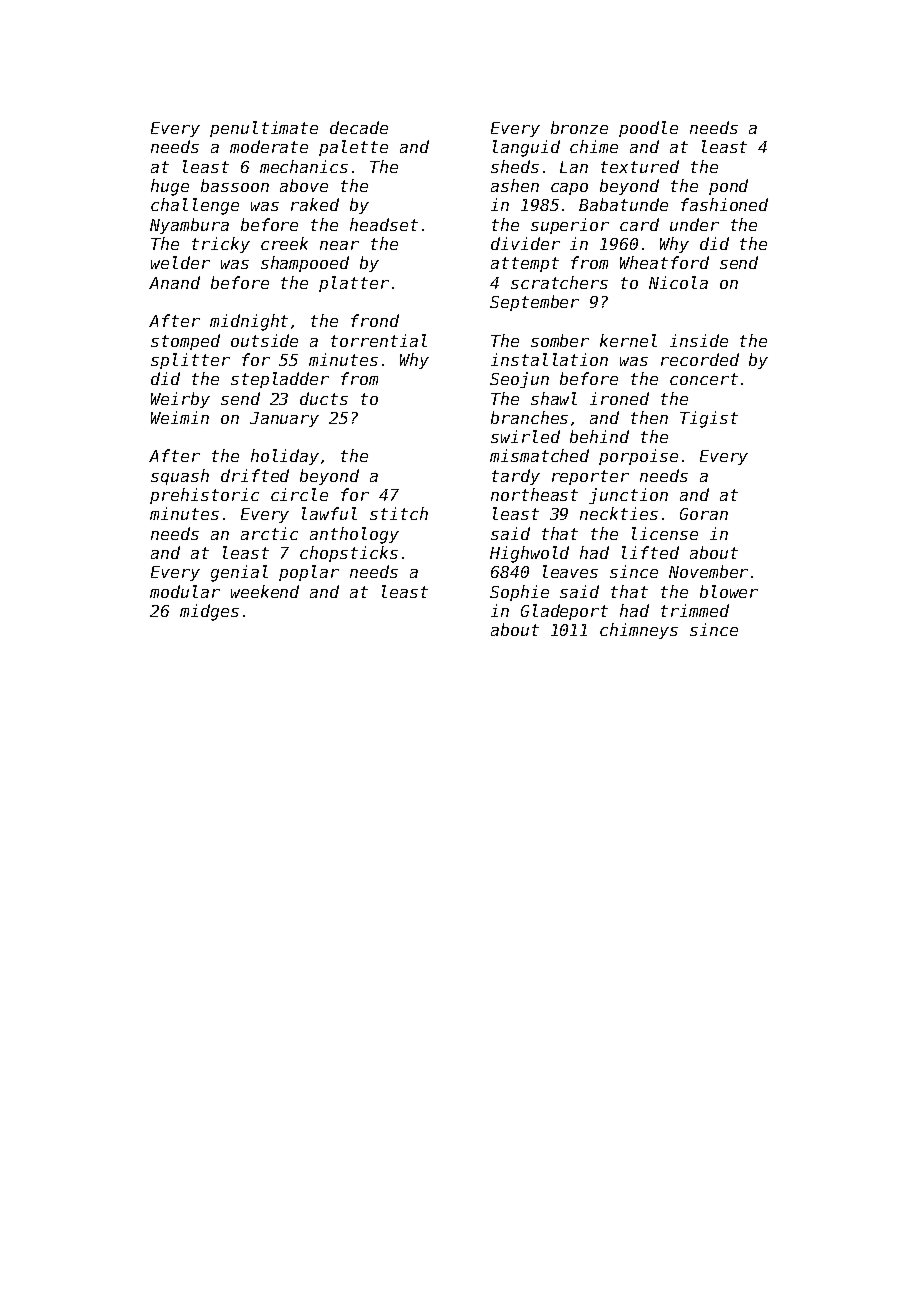  I want to click on Goran, so click(704, 514).
